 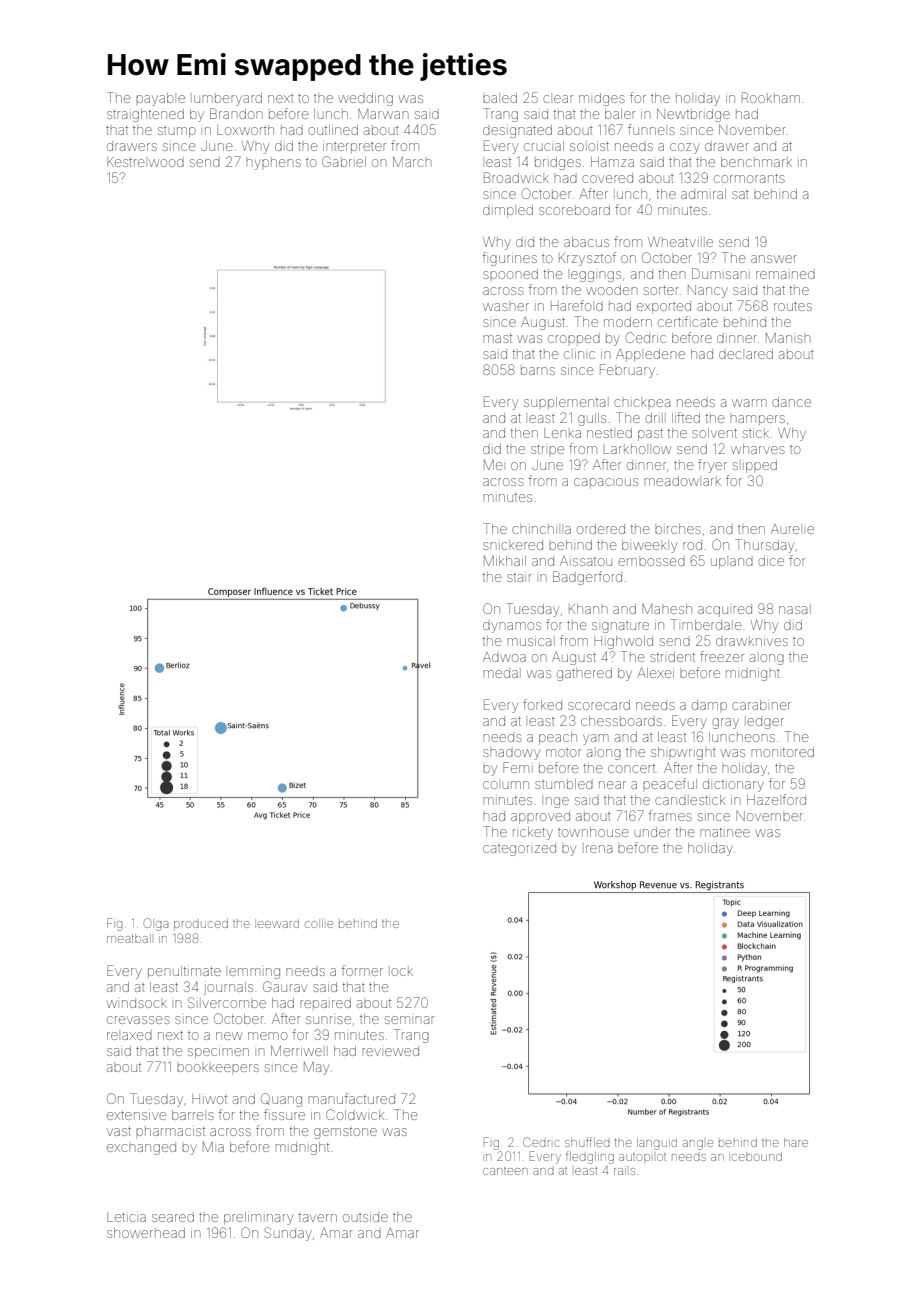 I want to click on Mei, so click(x=493, y=465).
